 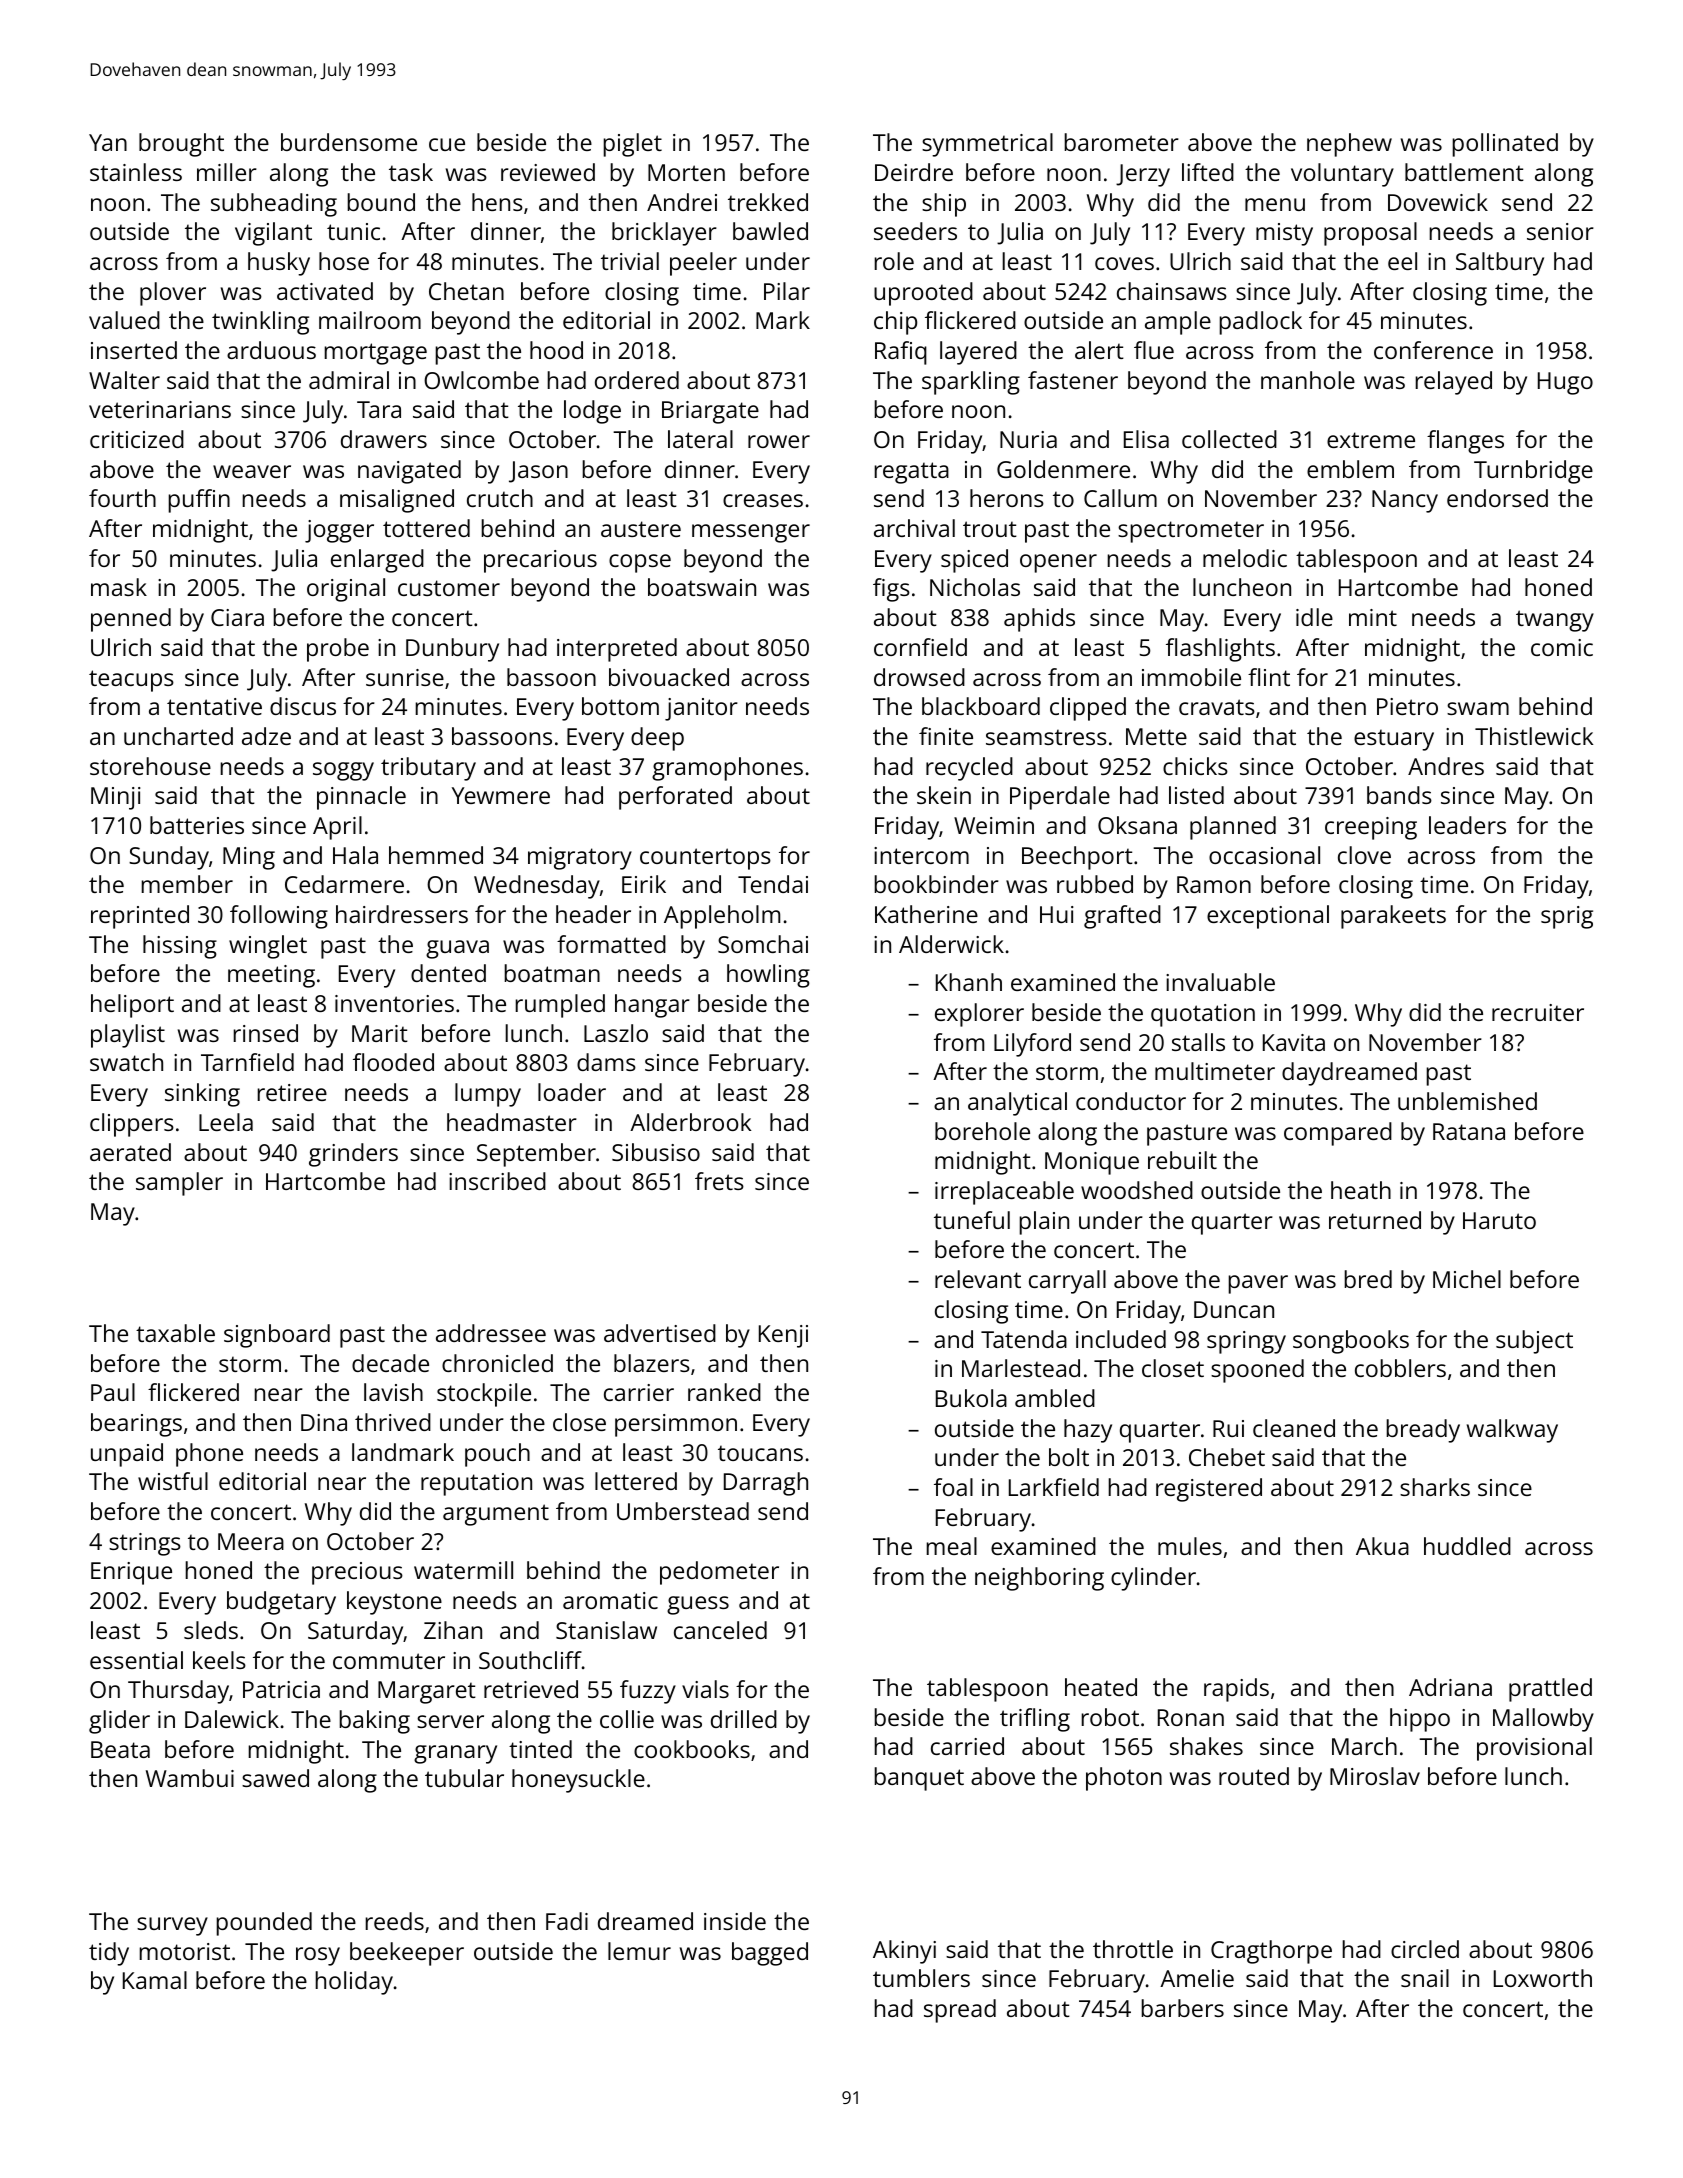 What do you see at coordinates (464, 1778) in the screenshot?
I see `tubular` at bounding box center [464, 1778].
